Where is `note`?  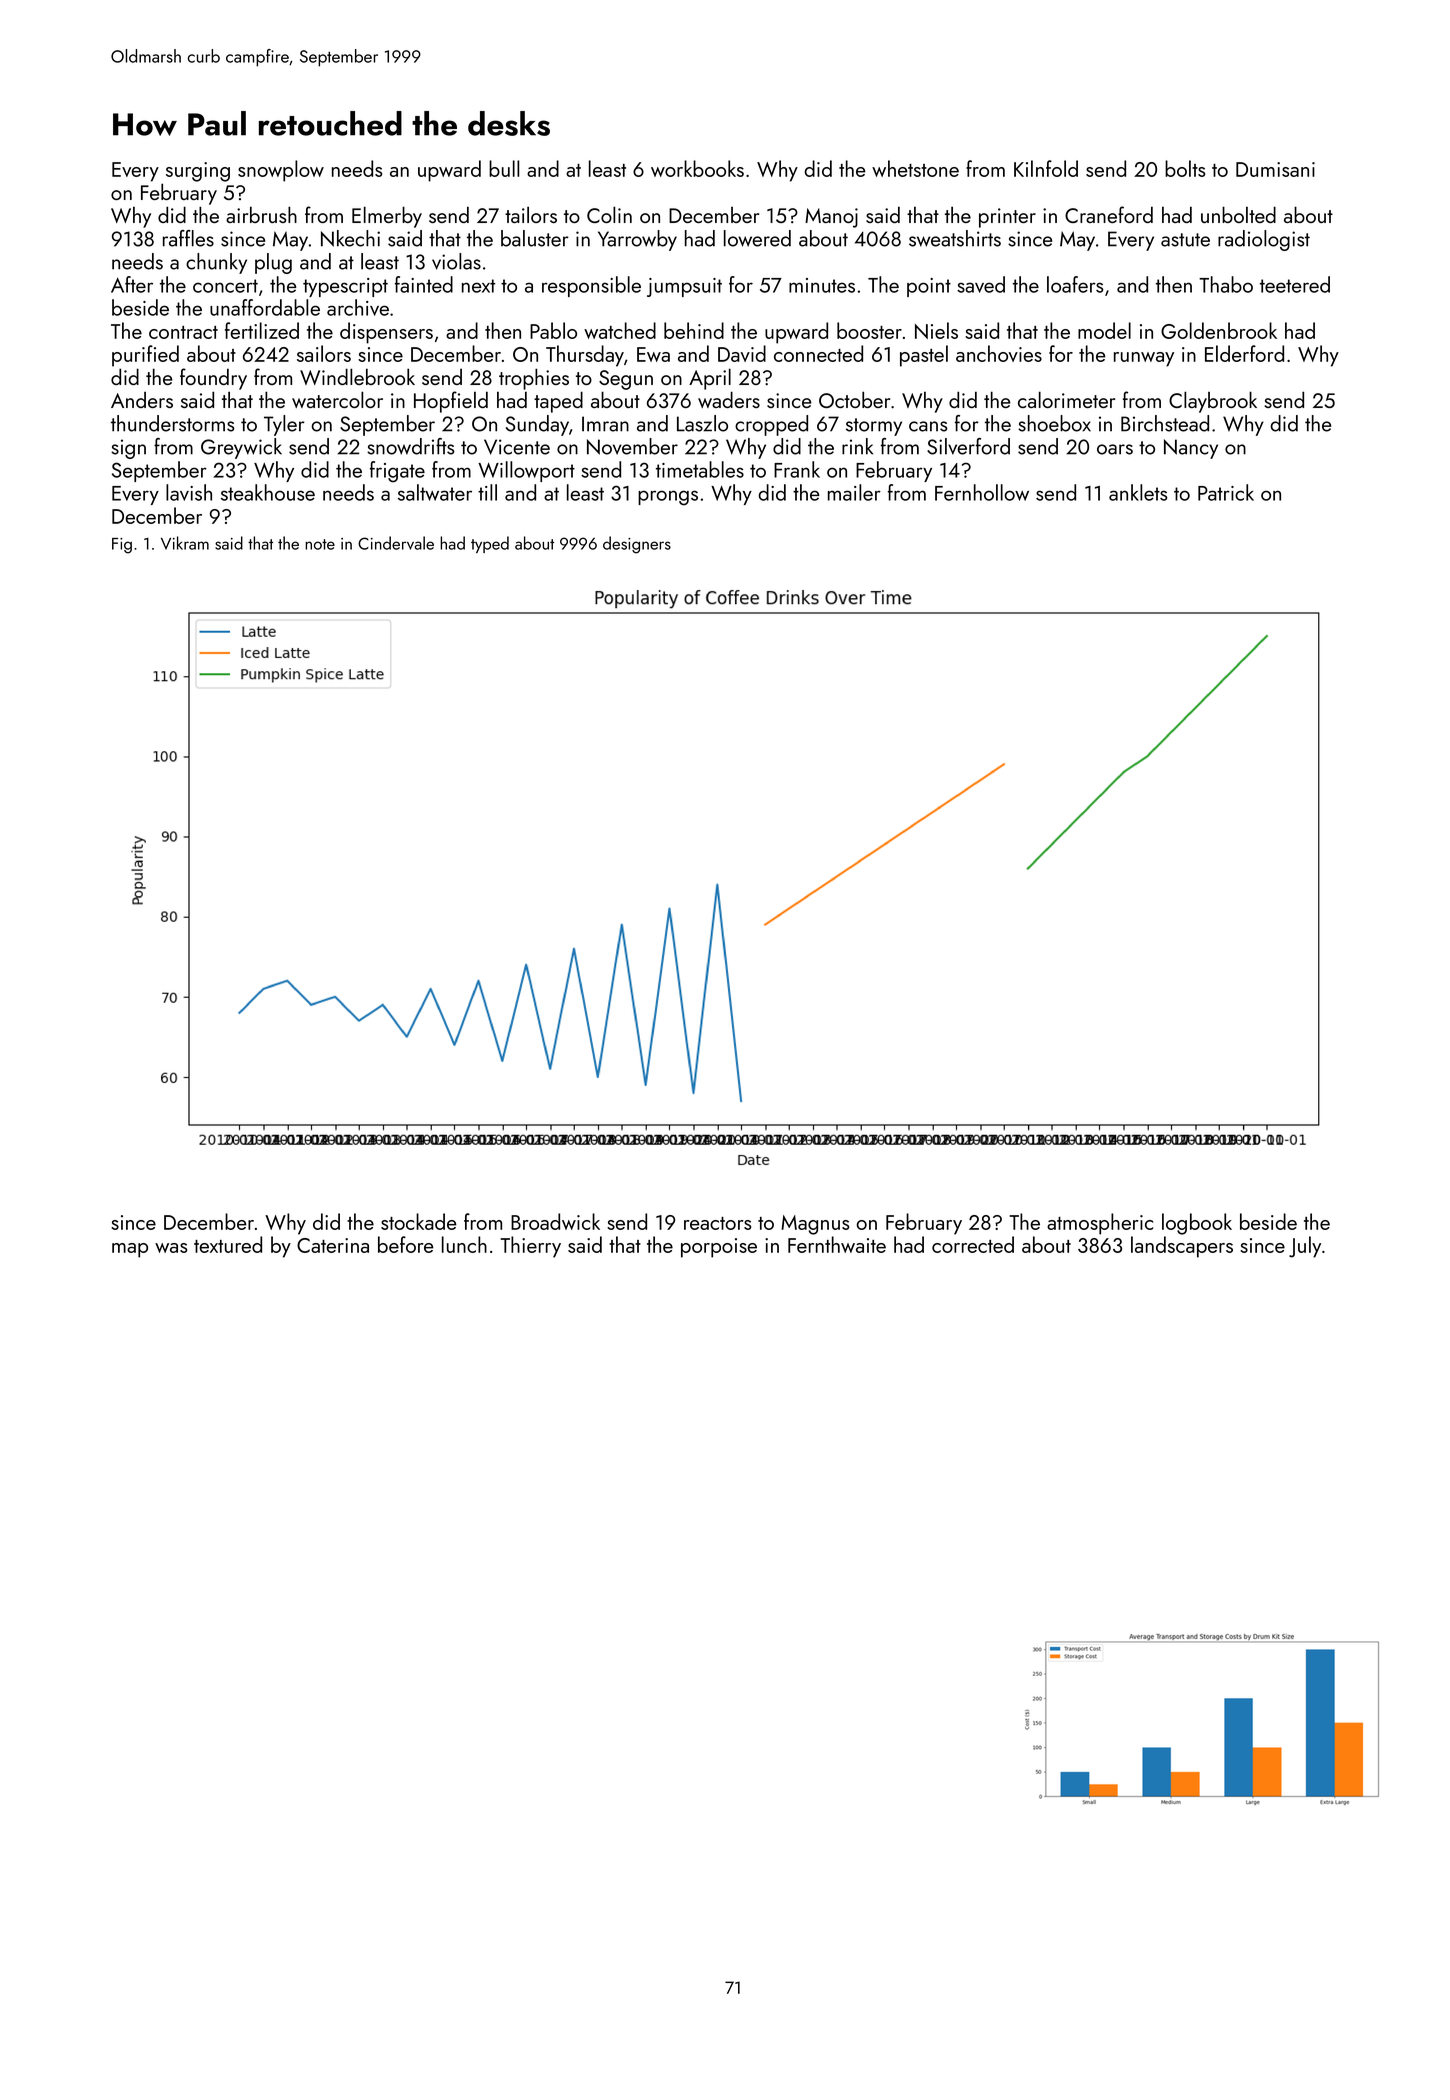 note is located at coordinates (320, 544).
